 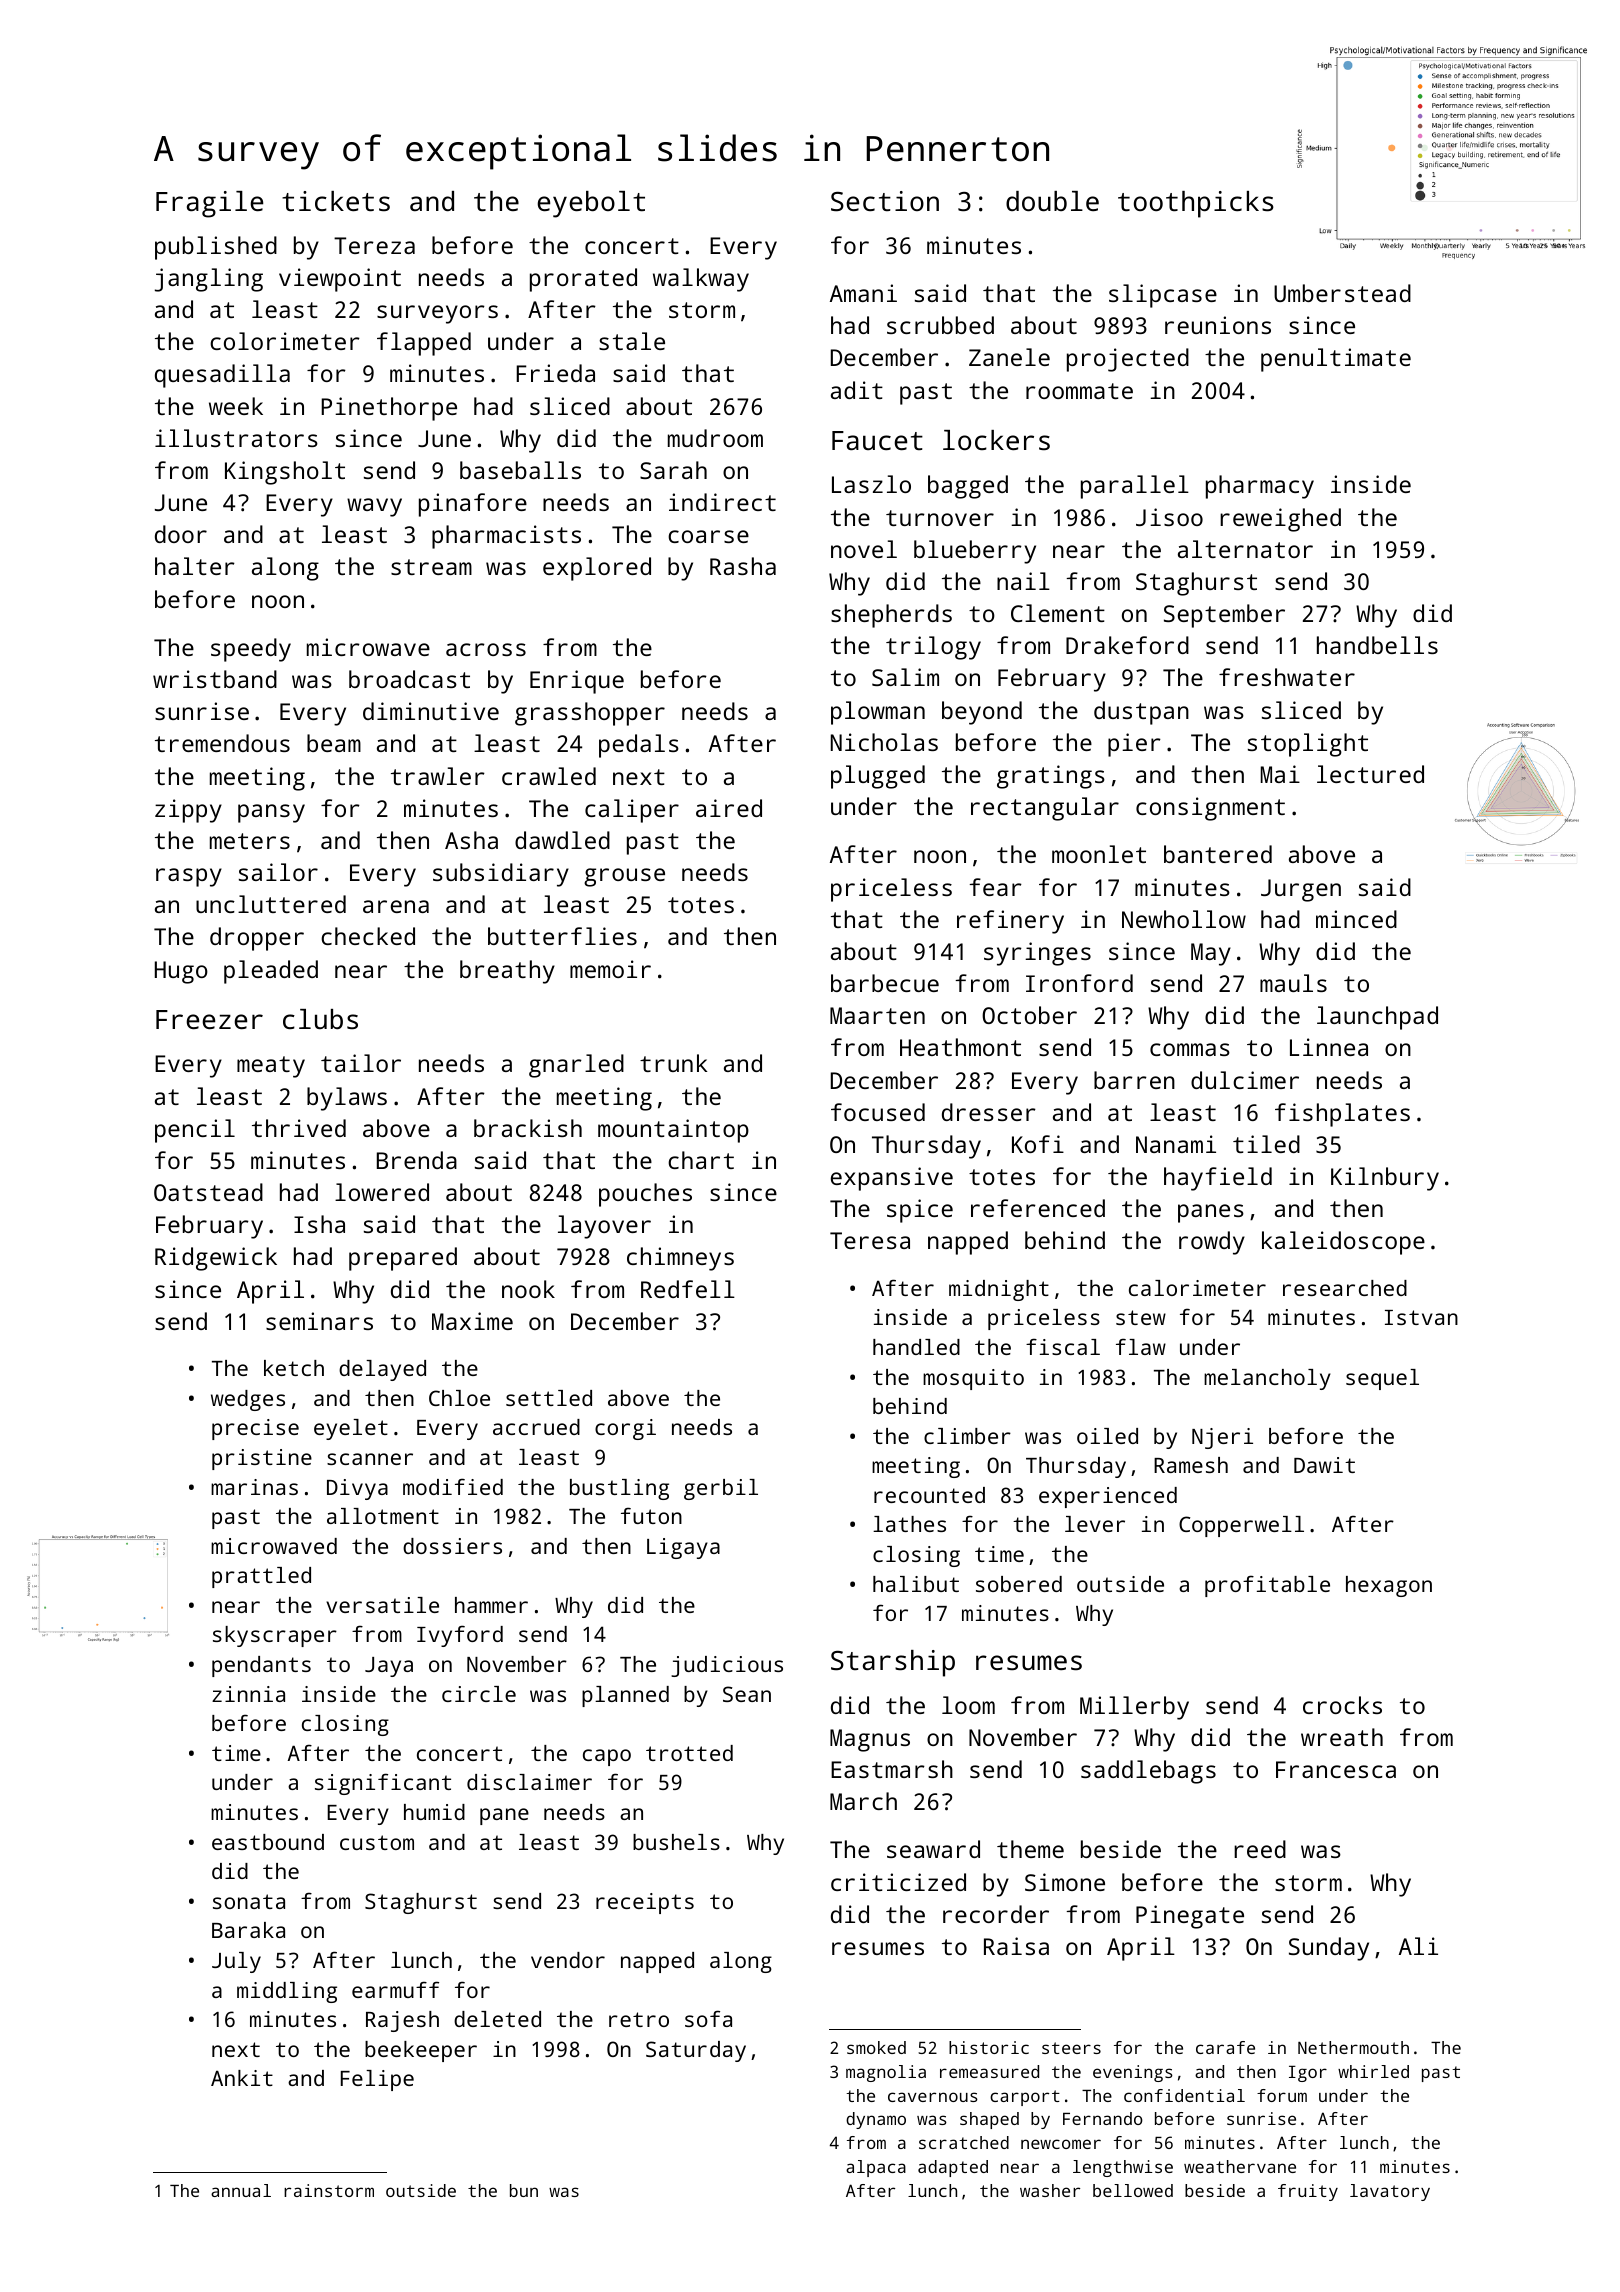 I want to click on Newhollow, so click(x=1184, y=919).
